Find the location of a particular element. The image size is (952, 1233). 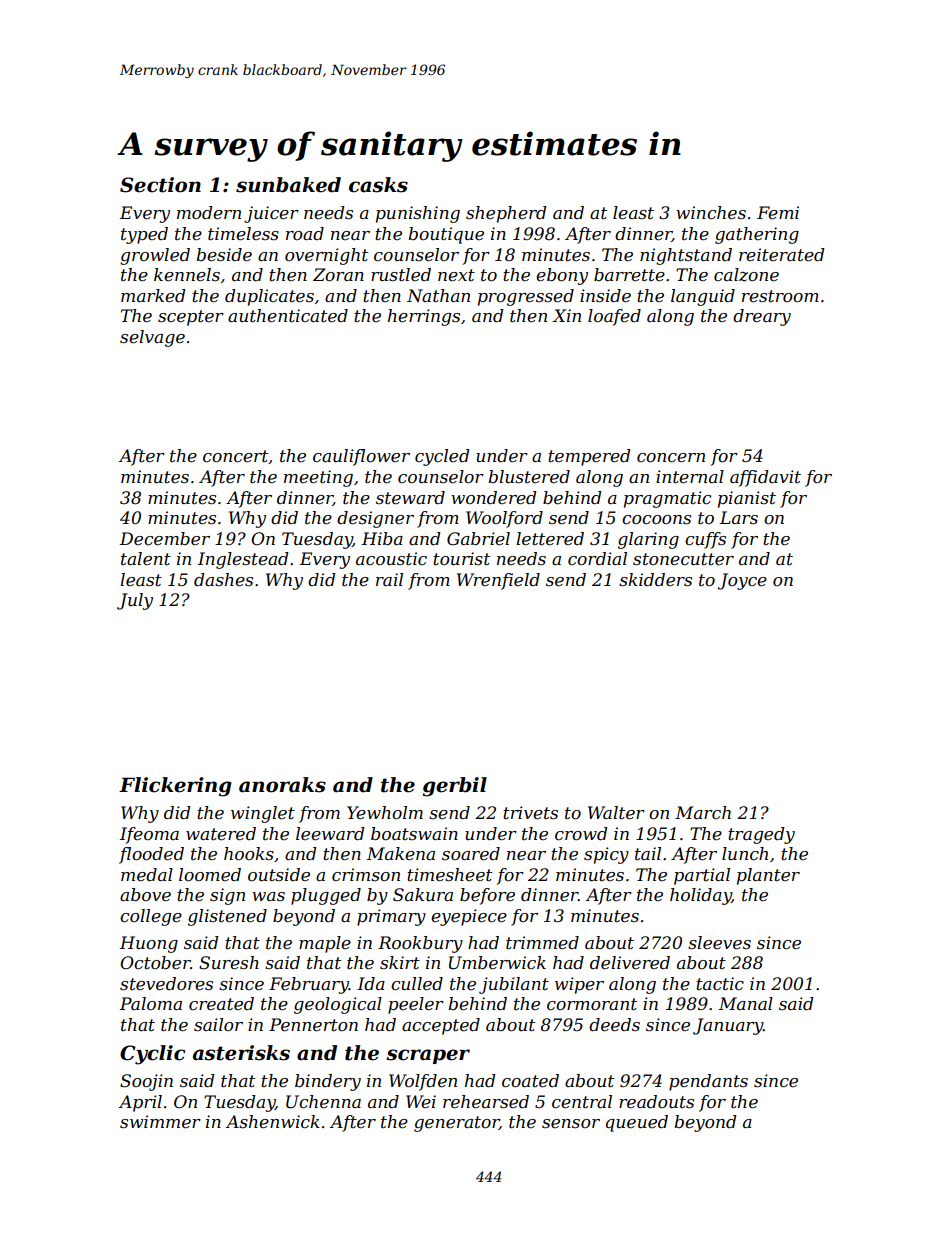

generator is located at coordinates (456, 1124).
